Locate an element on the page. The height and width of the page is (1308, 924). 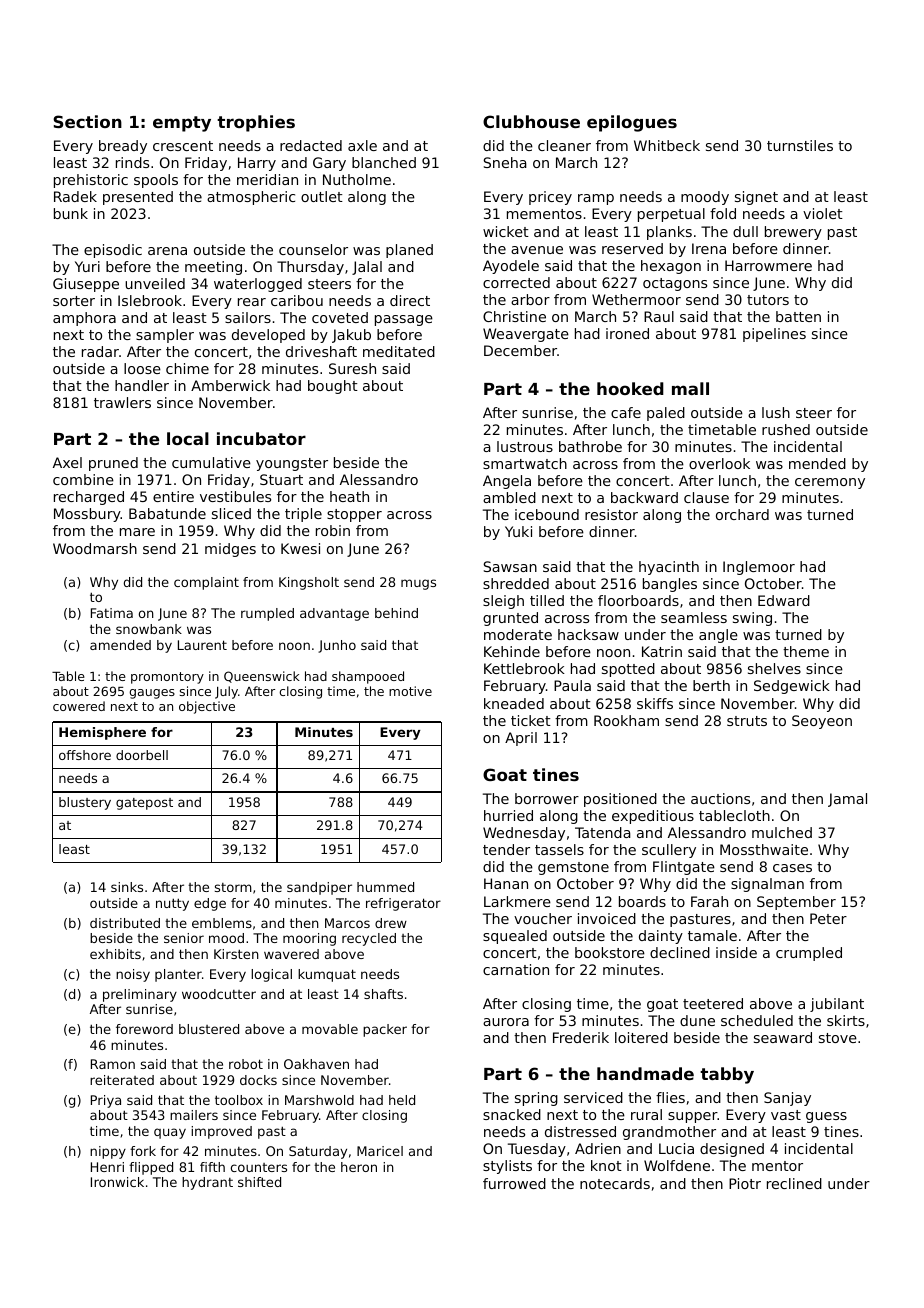
mall is located at coordinates (690, 388).
